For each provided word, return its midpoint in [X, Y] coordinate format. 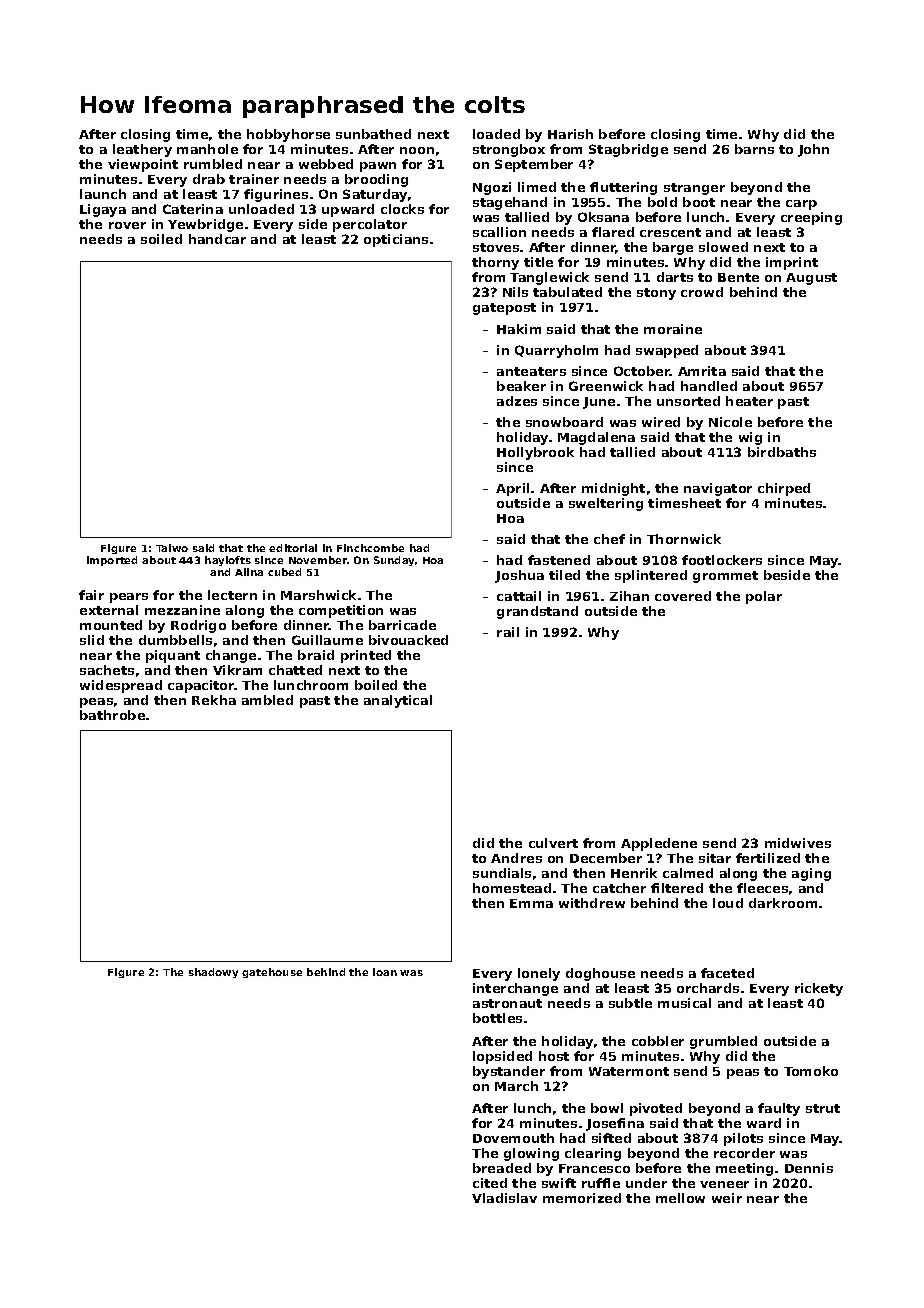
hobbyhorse [288, 135]
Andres [516, 858]
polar [764, 597]
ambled [267, 700]
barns [754, 149]
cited [490, 1183]
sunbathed [373, 134]
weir [727, 1198]
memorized [582, 1198]
